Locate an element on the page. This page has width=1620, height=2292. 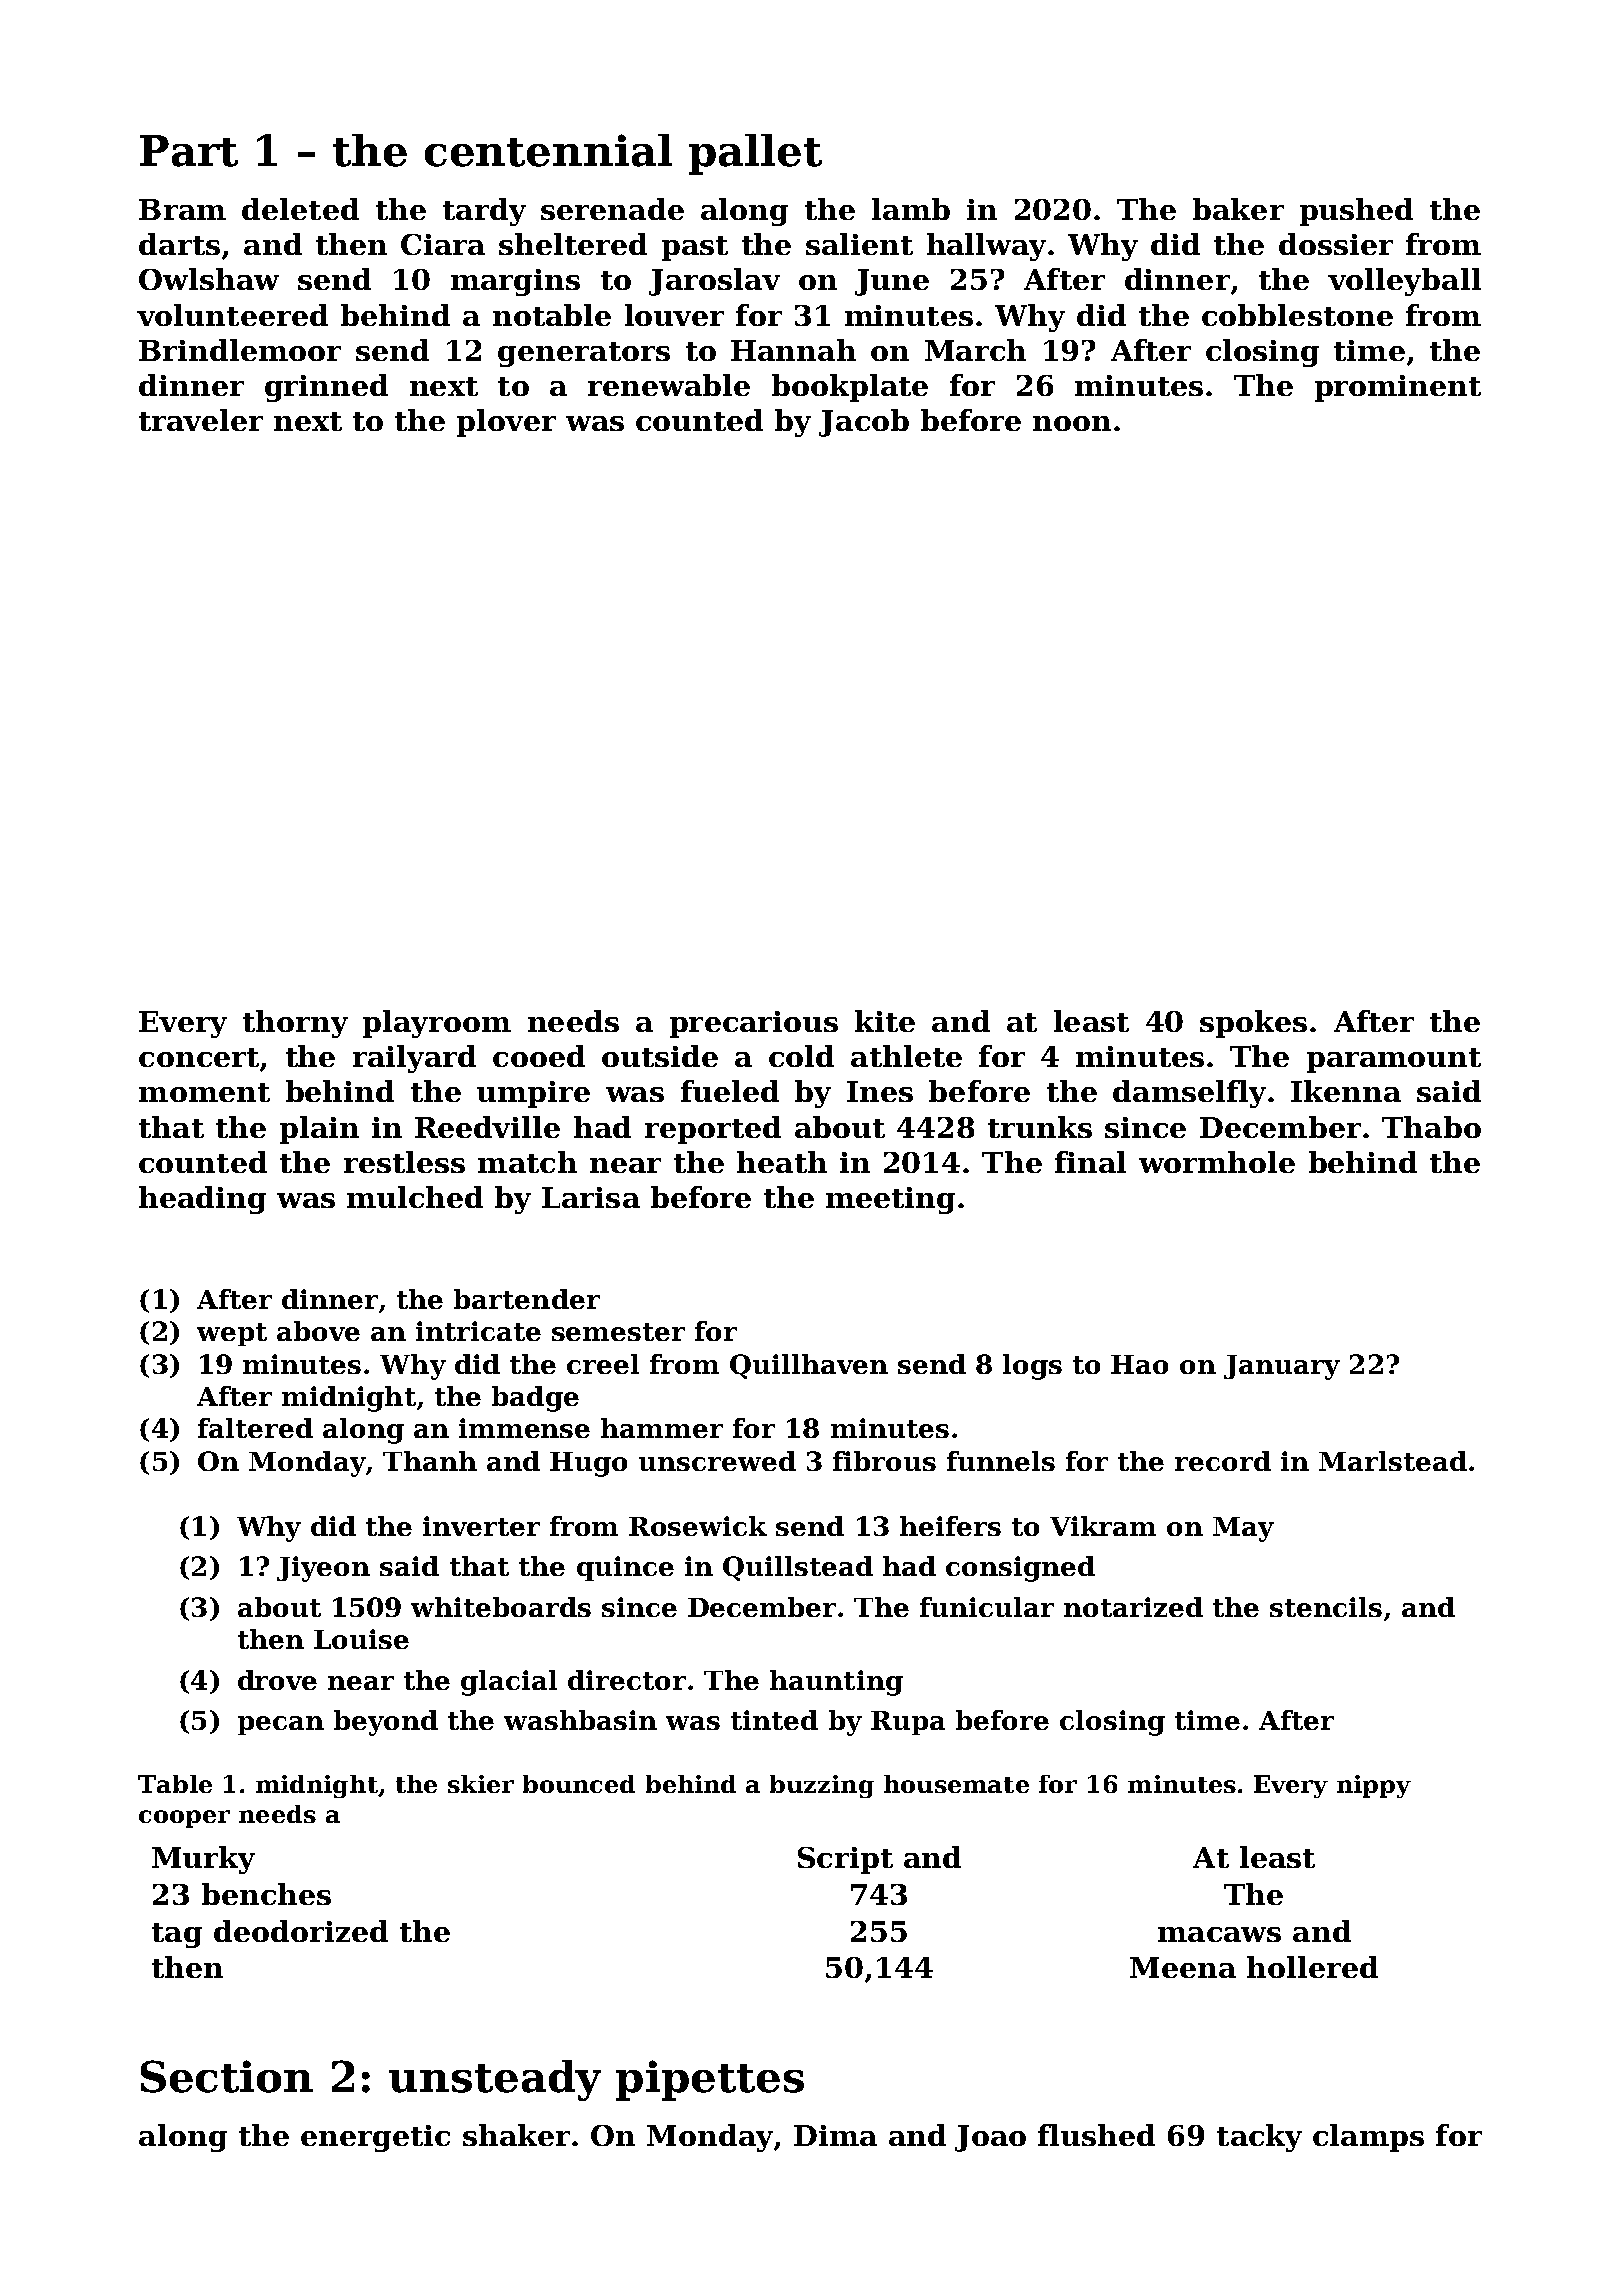
Thabo is located at coordinates (1431, 1127).
